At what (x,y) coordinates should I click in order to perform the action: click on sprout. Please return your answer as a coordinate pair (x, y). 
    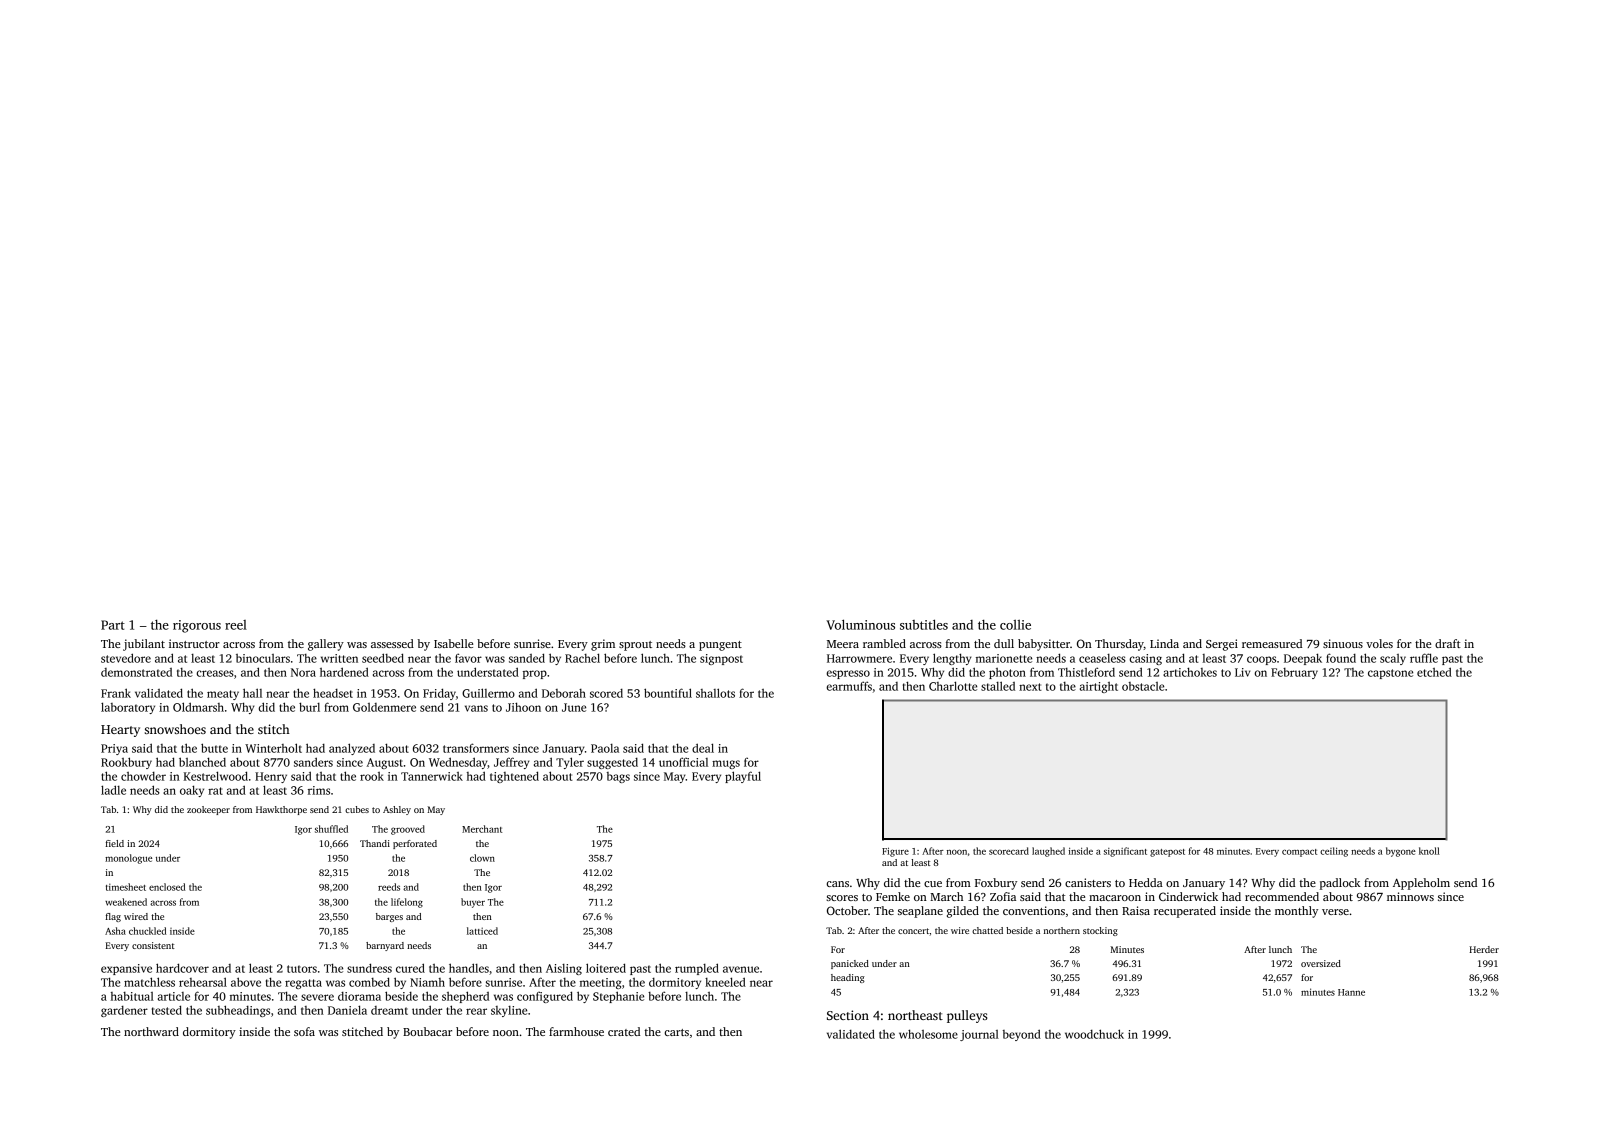
    Looking at the image, I should click on (635, 646).
